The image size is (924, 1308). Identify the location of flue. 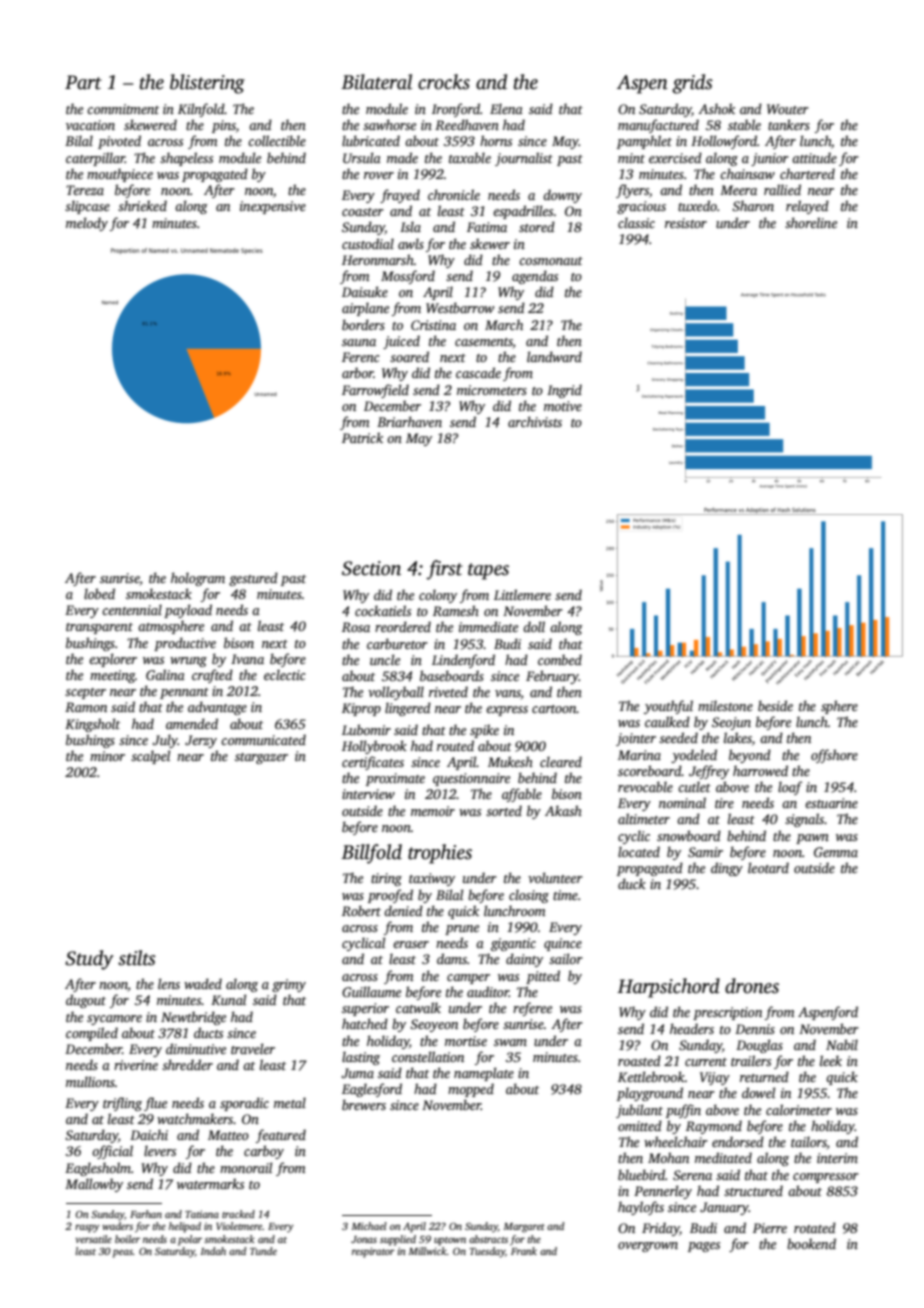
(155, 1104).
